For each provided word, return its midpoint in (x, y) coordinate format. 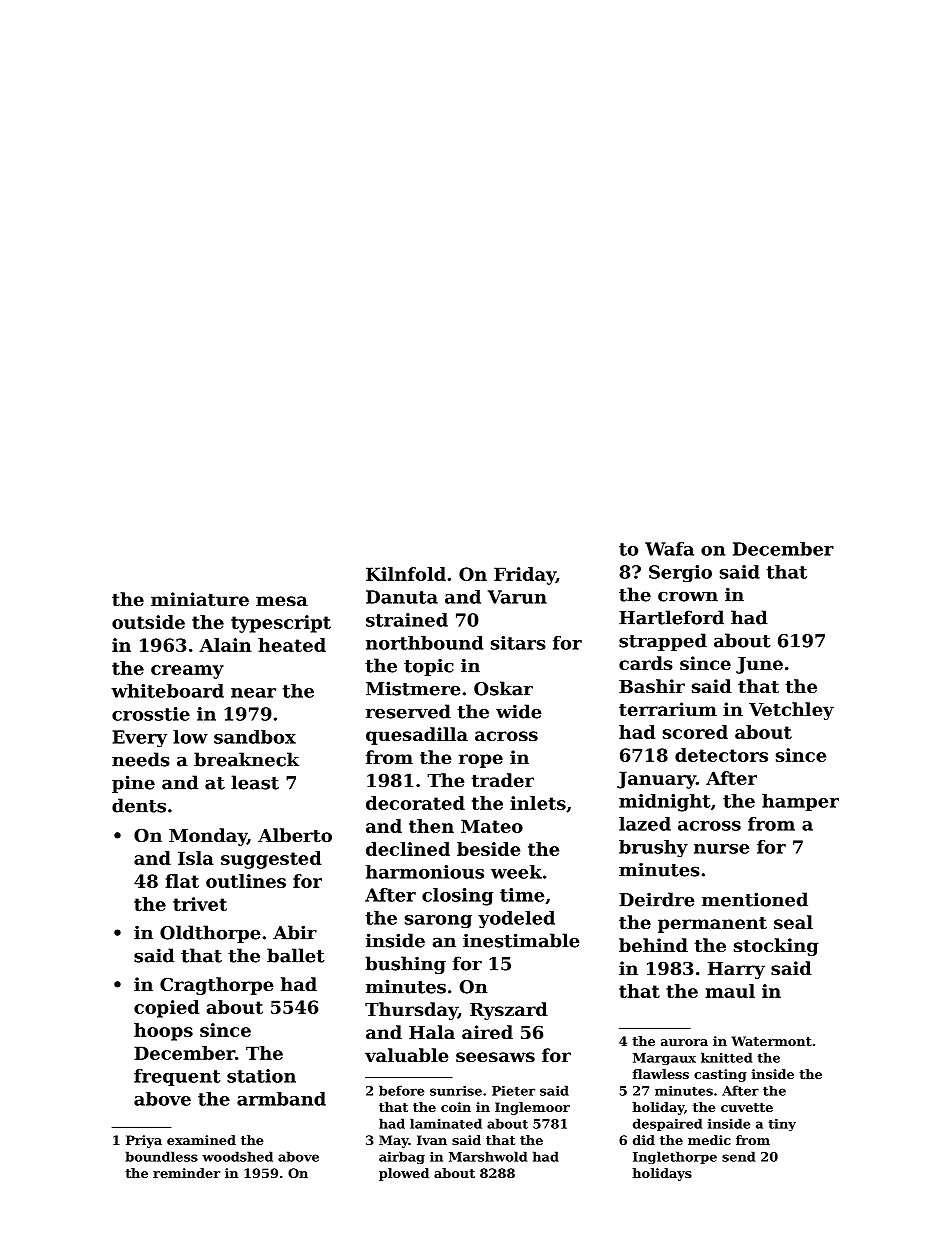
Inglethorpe (675, 1157)
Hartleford (671, 617)
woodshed (237, 1156)
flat (182, 881)
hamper (800, 802)
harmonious (425, 872)
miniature (200, 599)
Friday (525, 576)
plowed (404, 1174)
